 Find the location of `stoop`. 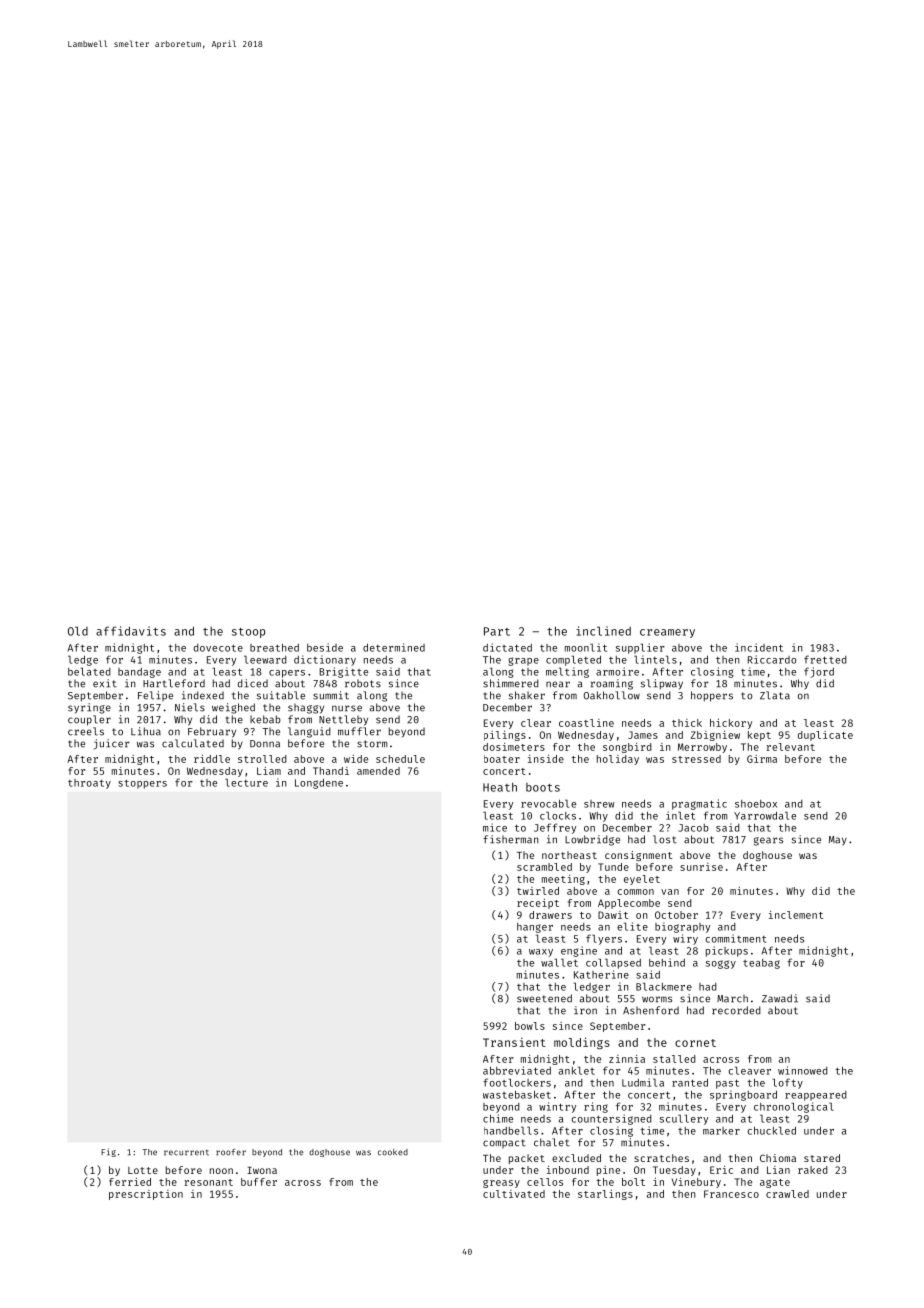

stoop is located at coordinates (248, 633).
